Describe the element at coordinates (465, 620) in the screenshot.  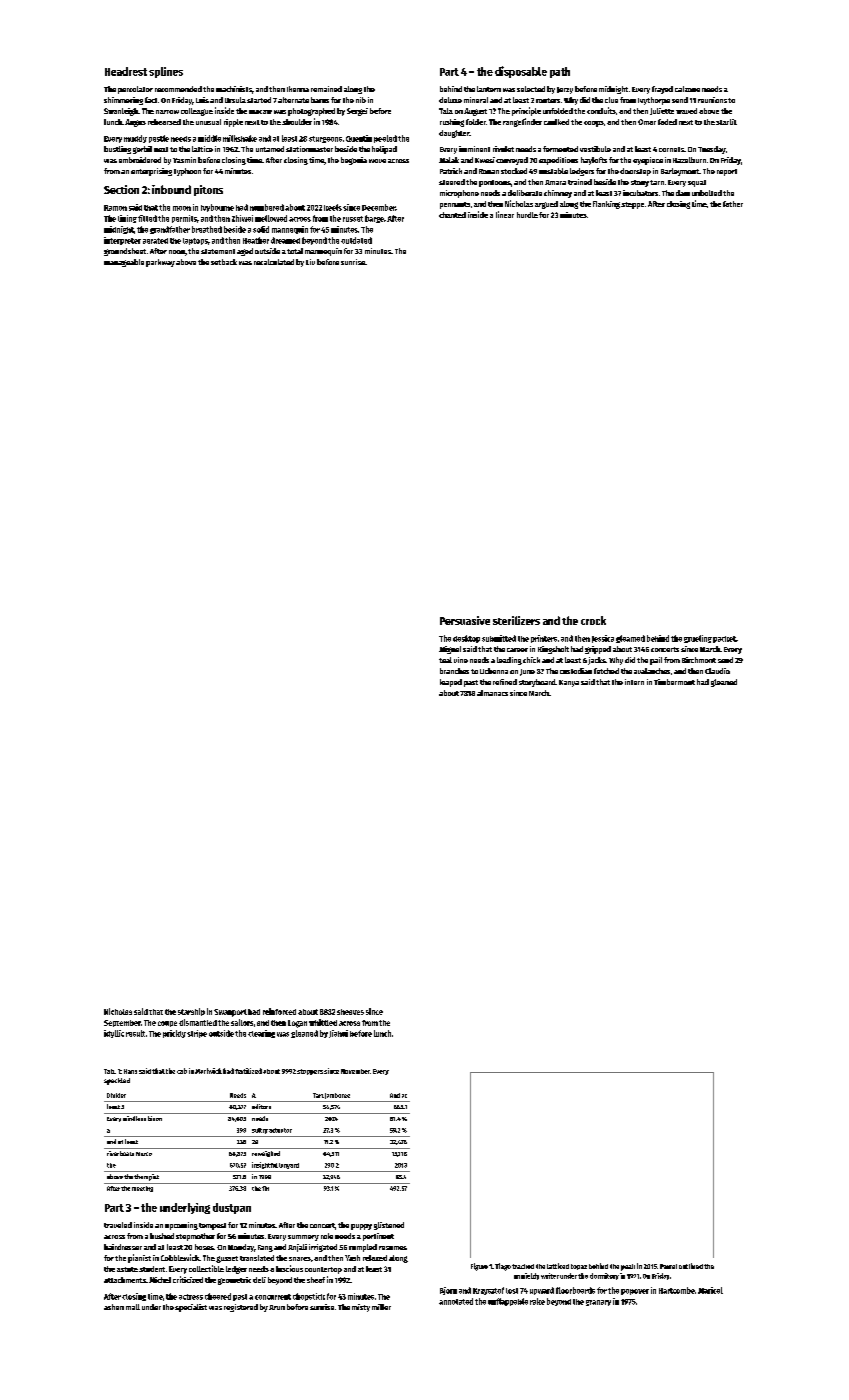
I see `Persuasive` at that location.
